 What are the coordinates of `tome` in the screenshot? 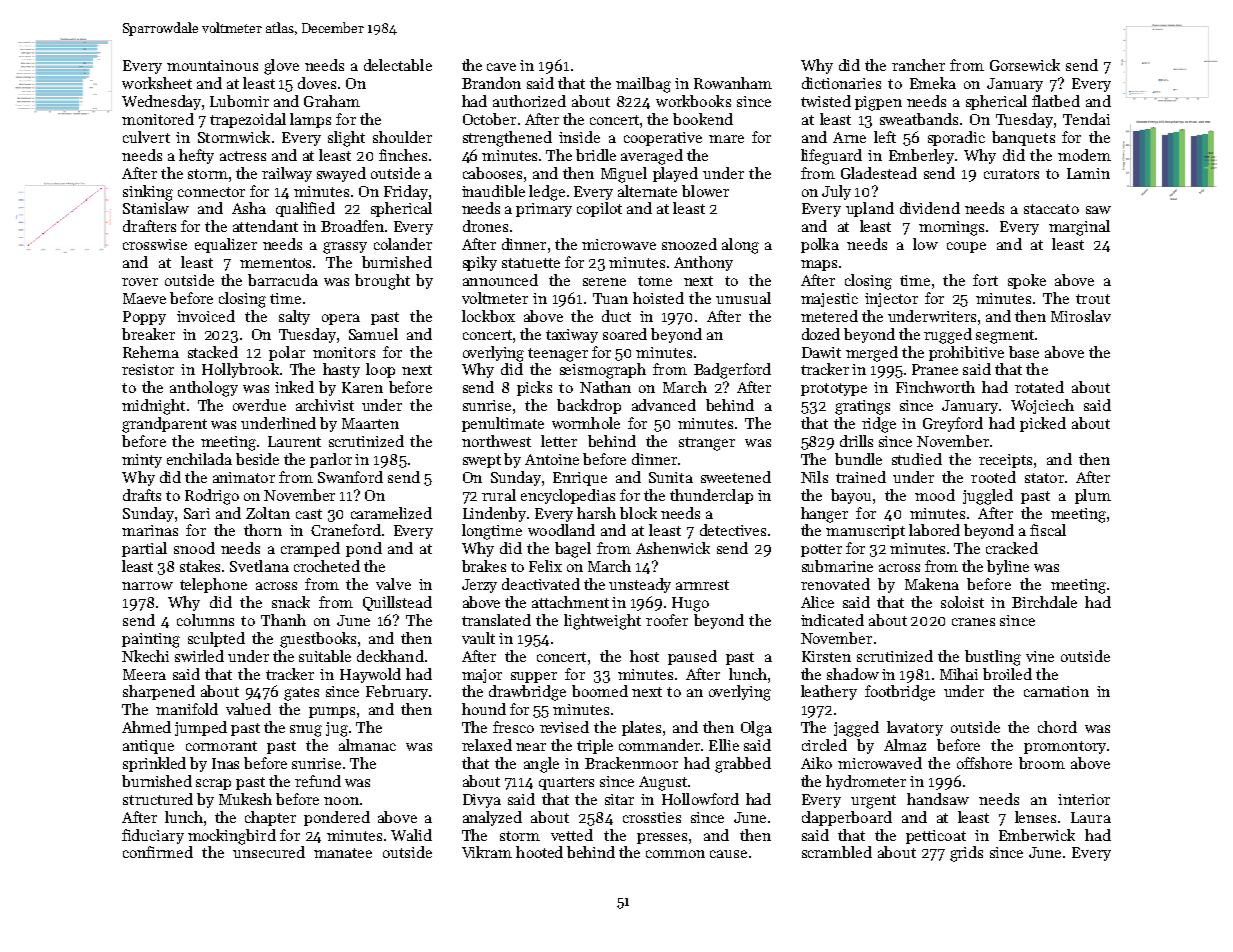 It's located at (655, 281).
